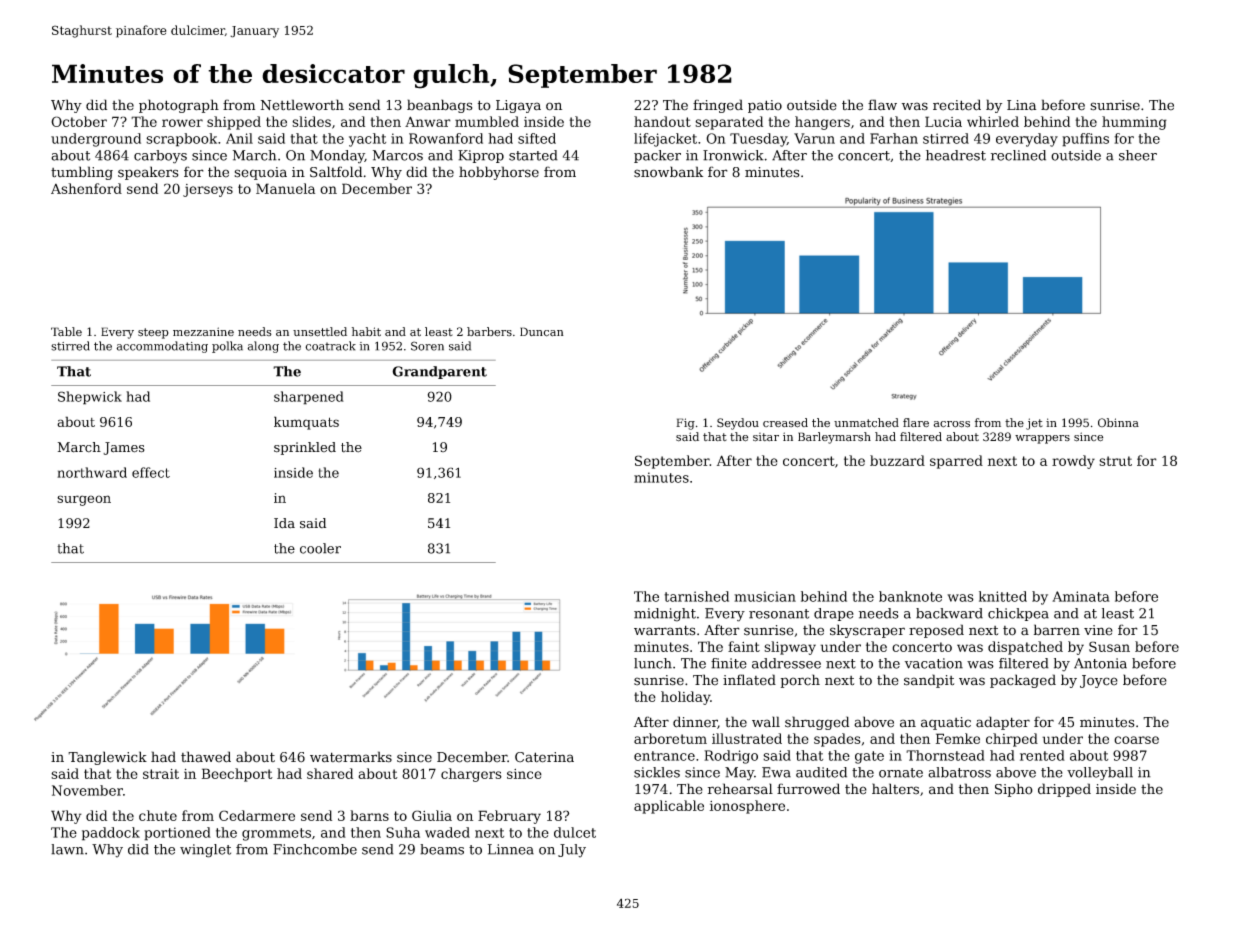 The width and height of the document is (1233, 952). Describe the element at coordinates (518, 106) in the document. I see `Ligaya` at that location.
